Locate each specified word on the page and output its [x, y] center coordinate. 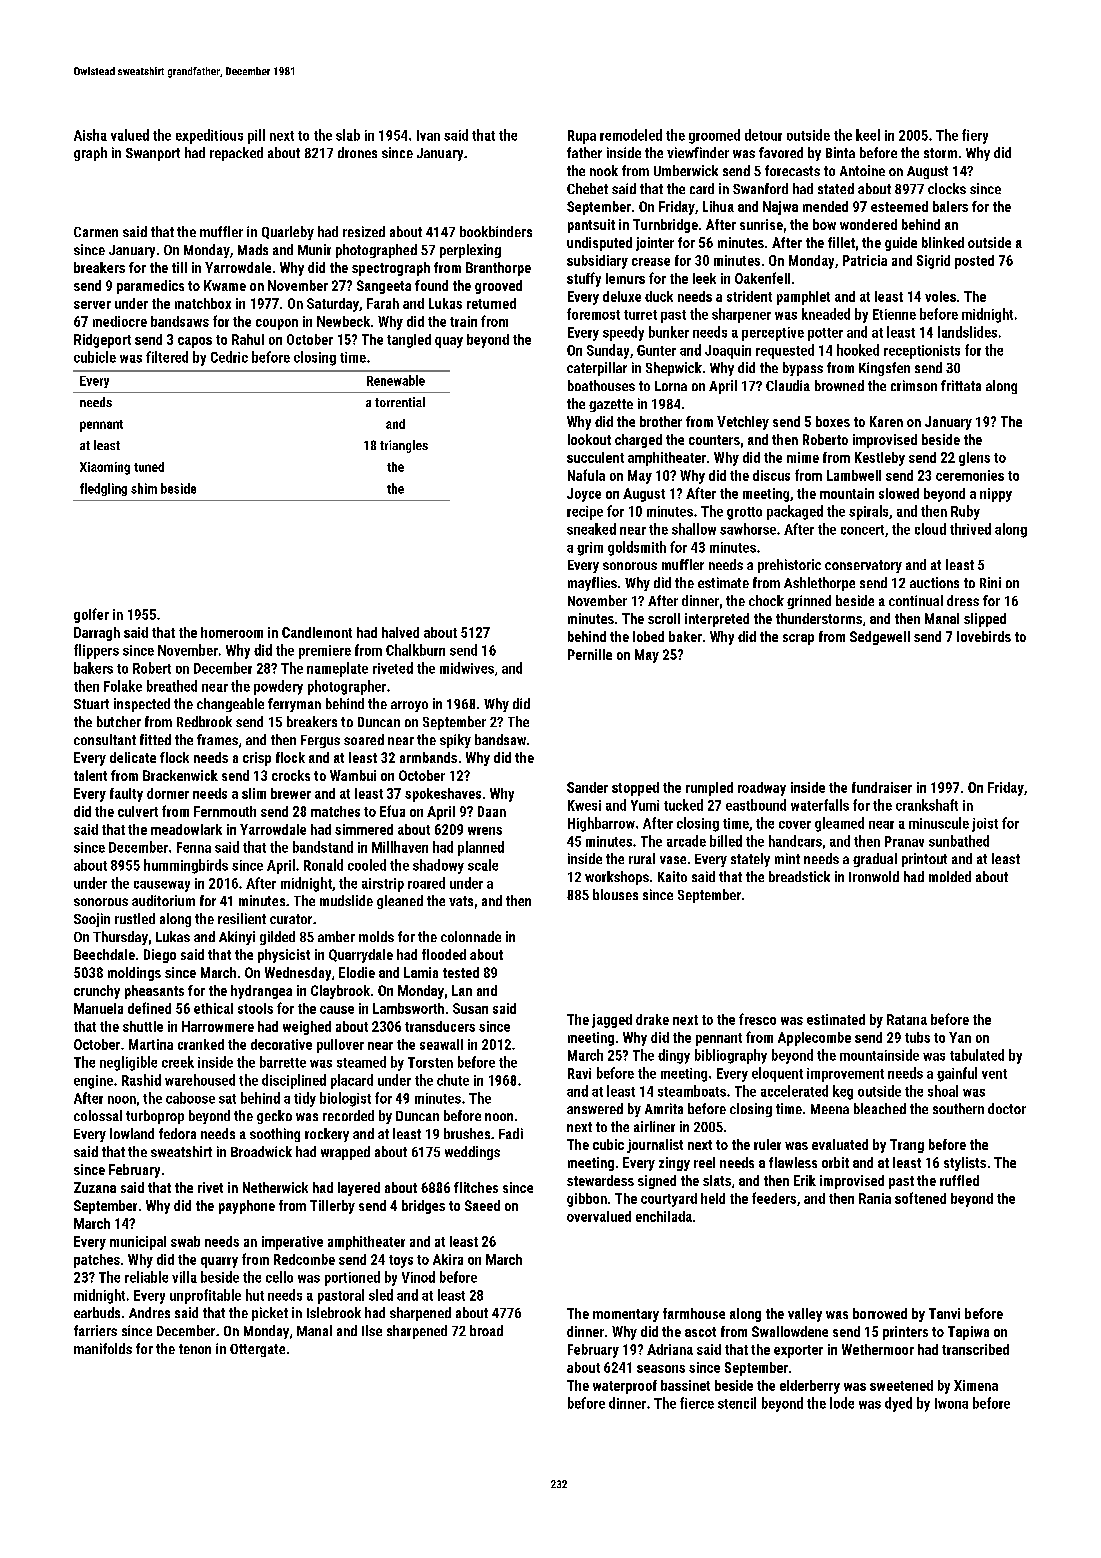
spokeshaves [443, 795]
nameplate [337, 669]
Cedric [229, 357]
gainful [957, 1074]
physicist [284, 956]
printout [924, 860]
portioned [352, 1278]
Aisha [90, 135]
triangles [404, 446]
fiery [975, 136]
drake [652, 1019]
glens [974, 459]
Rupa [582, 137]
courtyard [669, 1200]
